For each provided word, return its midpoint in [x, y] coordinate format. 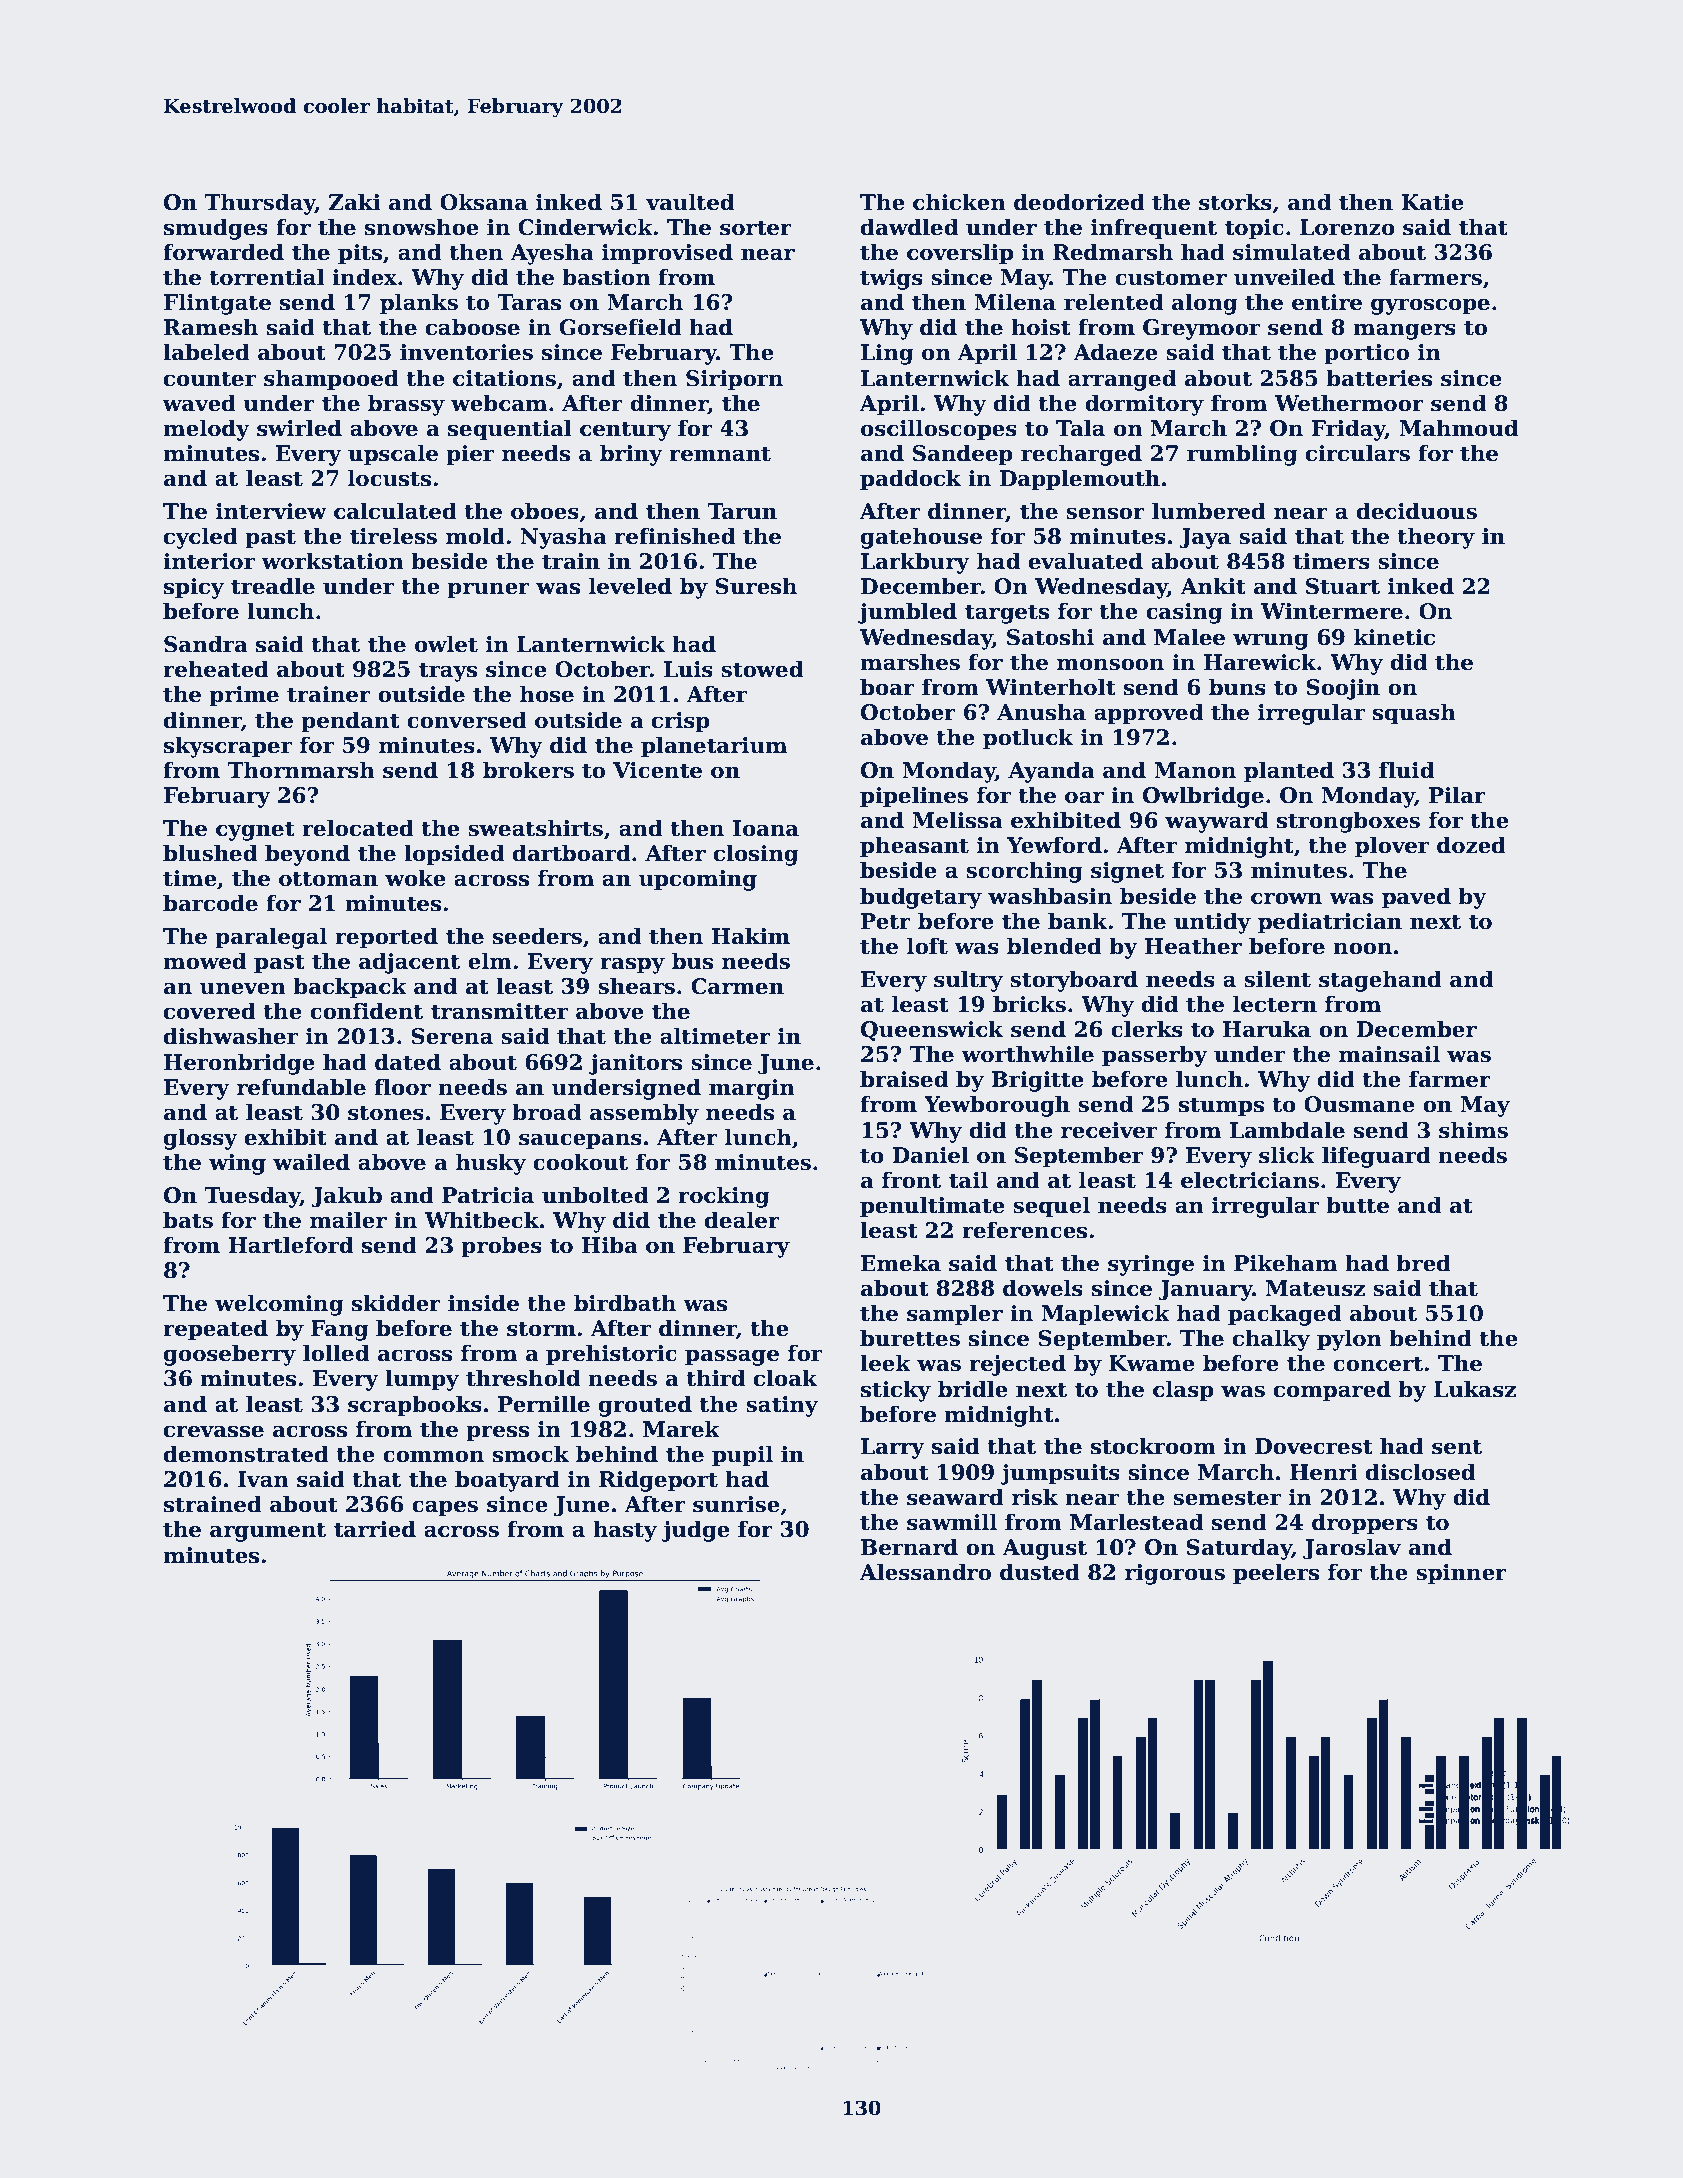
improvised [667, 254]
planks [419, 304]
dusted [1040, 1572]
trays [448, 672]
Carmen [737, 986]
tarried [375, 1529]
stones [386, 1113]
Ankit [1213, 586]
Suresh [756, 586]
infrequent [1154, 229]
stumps [1221, 1107]
